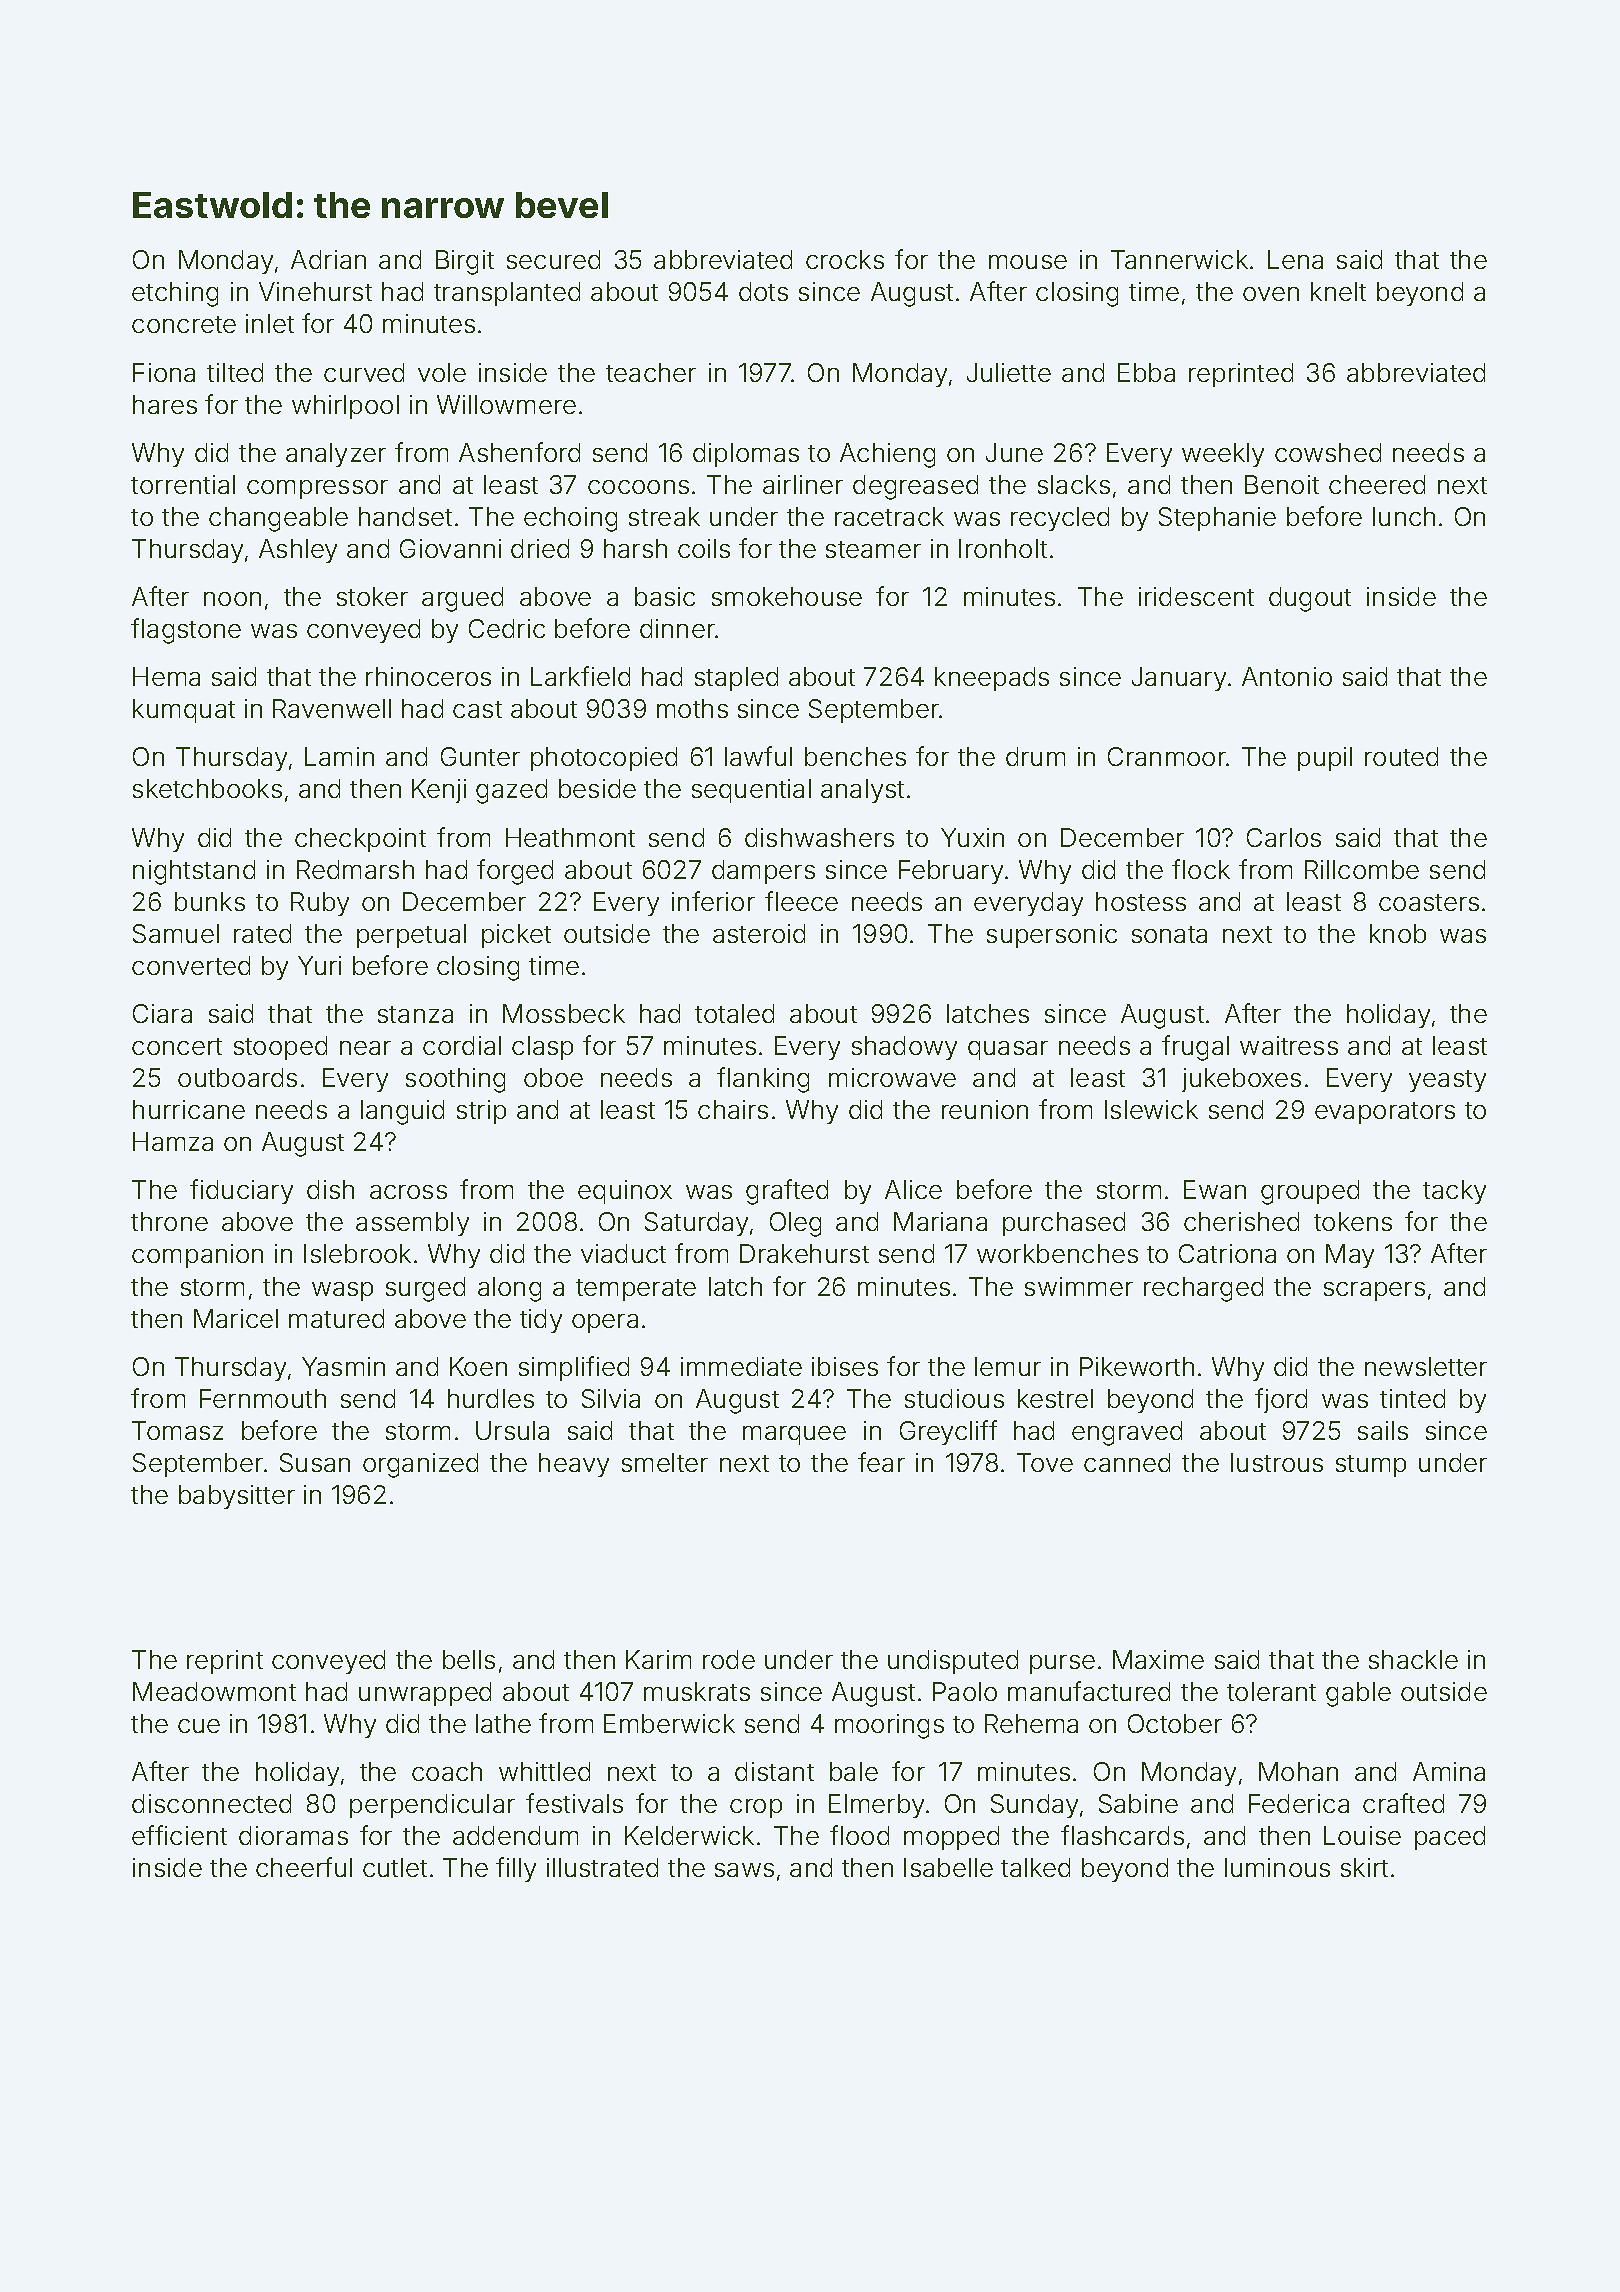 The height and width of the document is (2292, 1620). Describe the element at coordinates (845, 259) in the document. I see `crocks` at that location.
